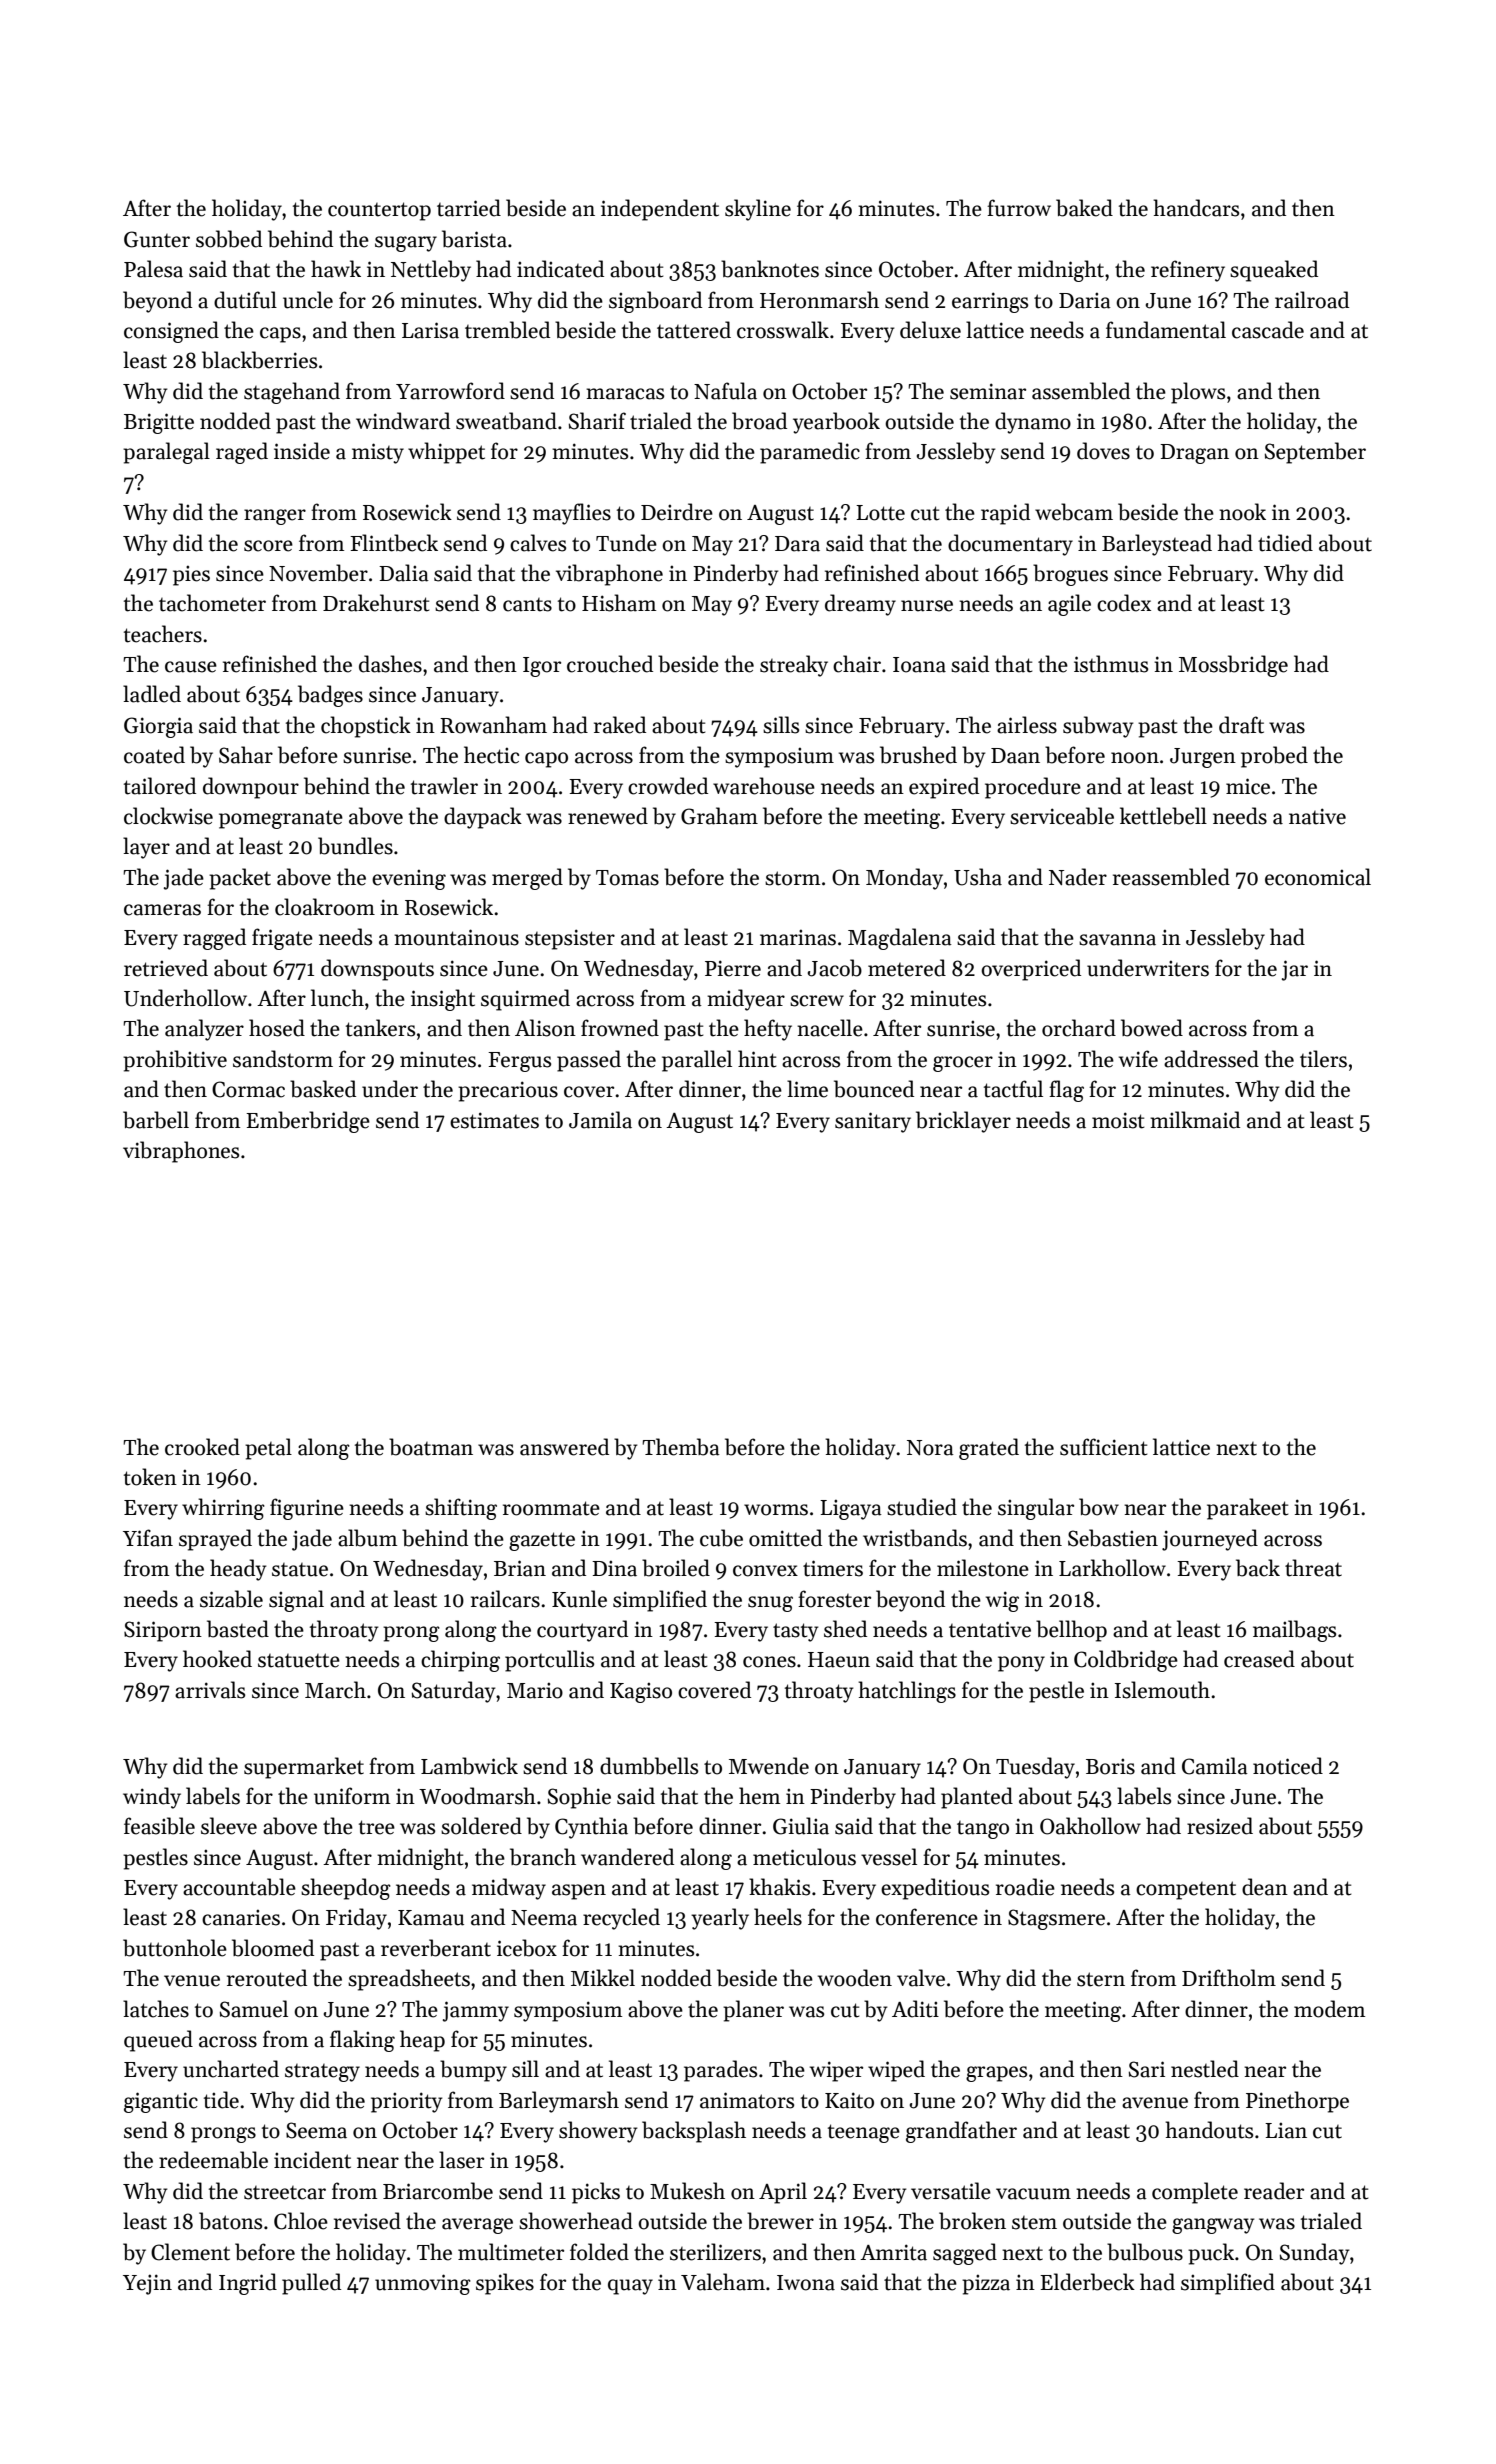  I want to click on prohibitive, so click(175, 1061).
